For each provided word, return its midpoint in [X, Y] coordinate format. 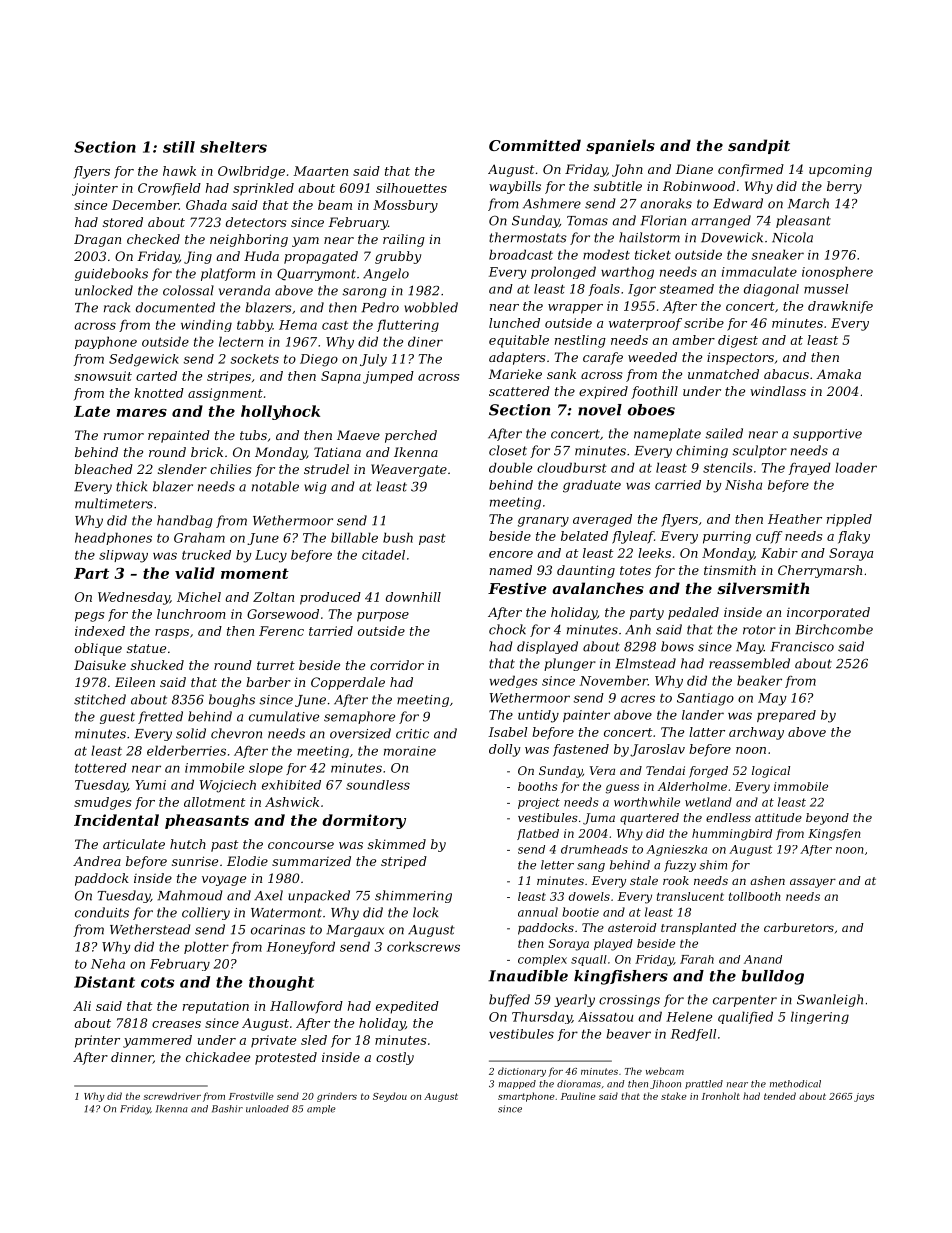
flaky [854, 537]
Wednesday [134, 598]
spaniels [620, 146]
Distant [104, 982]
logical [771, 772]
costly [395, 1058]
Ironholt [721, 1096]
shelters [233, 147]
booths [538, 786]
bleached [104, 469]
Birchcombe [834, 629]
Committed [535, 145]
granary [543, 522]
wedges [514, 681]
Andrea [97, 861]
